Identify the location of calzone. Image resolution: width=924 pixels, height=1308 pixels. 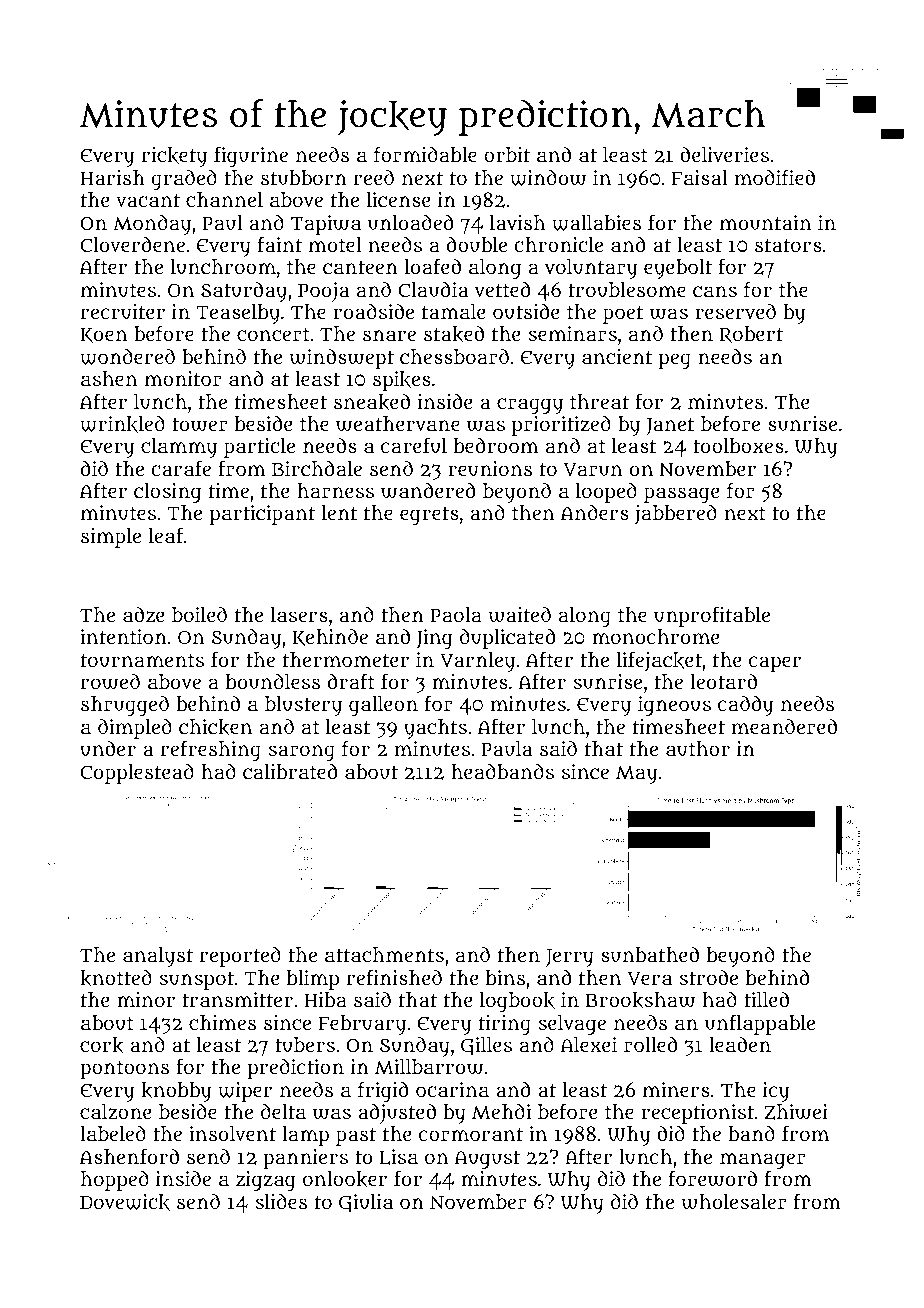
(115, 1112).
